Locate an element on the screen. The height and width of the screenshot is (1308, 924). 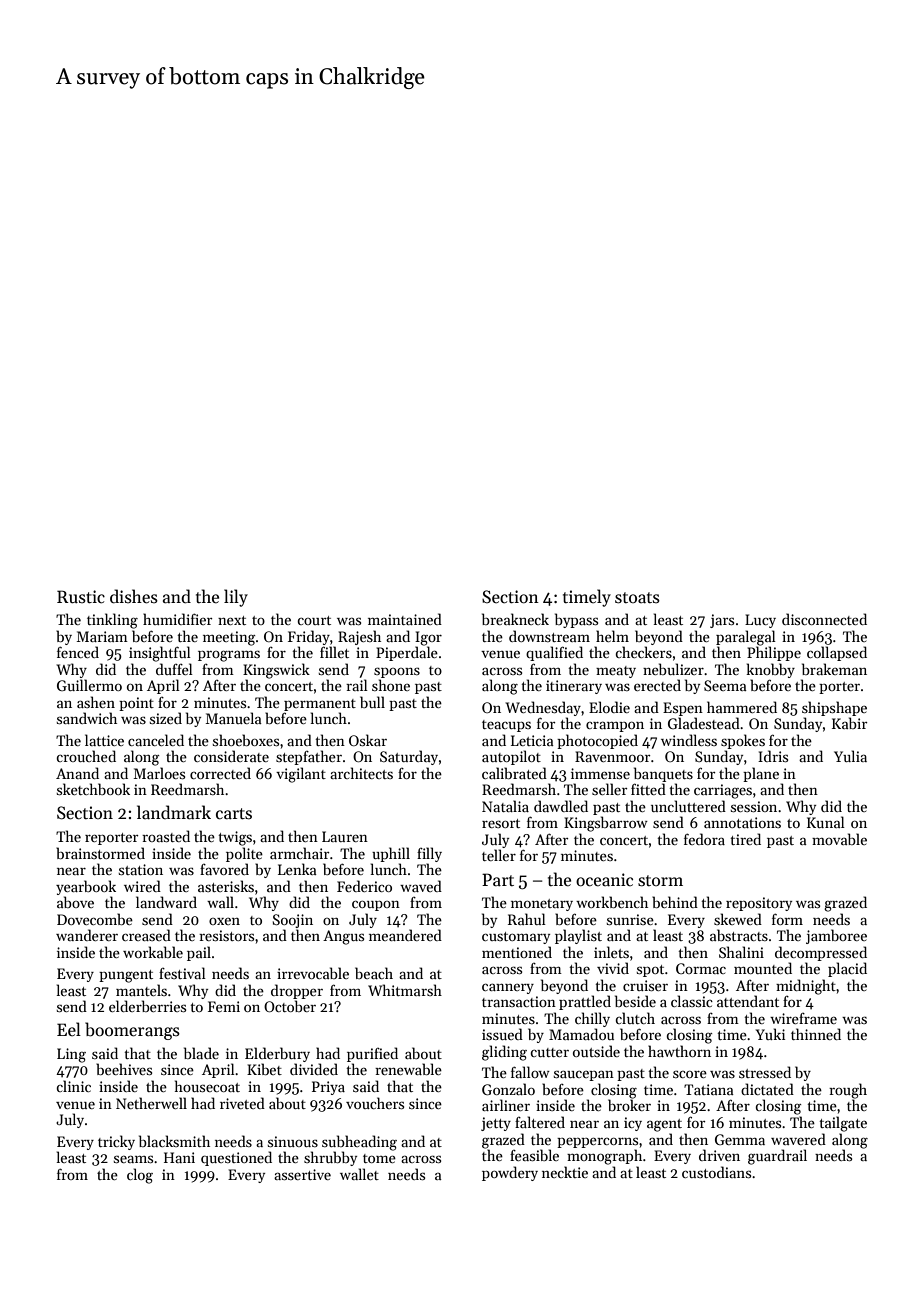
disconnected is located at coordinates (824, 619).
